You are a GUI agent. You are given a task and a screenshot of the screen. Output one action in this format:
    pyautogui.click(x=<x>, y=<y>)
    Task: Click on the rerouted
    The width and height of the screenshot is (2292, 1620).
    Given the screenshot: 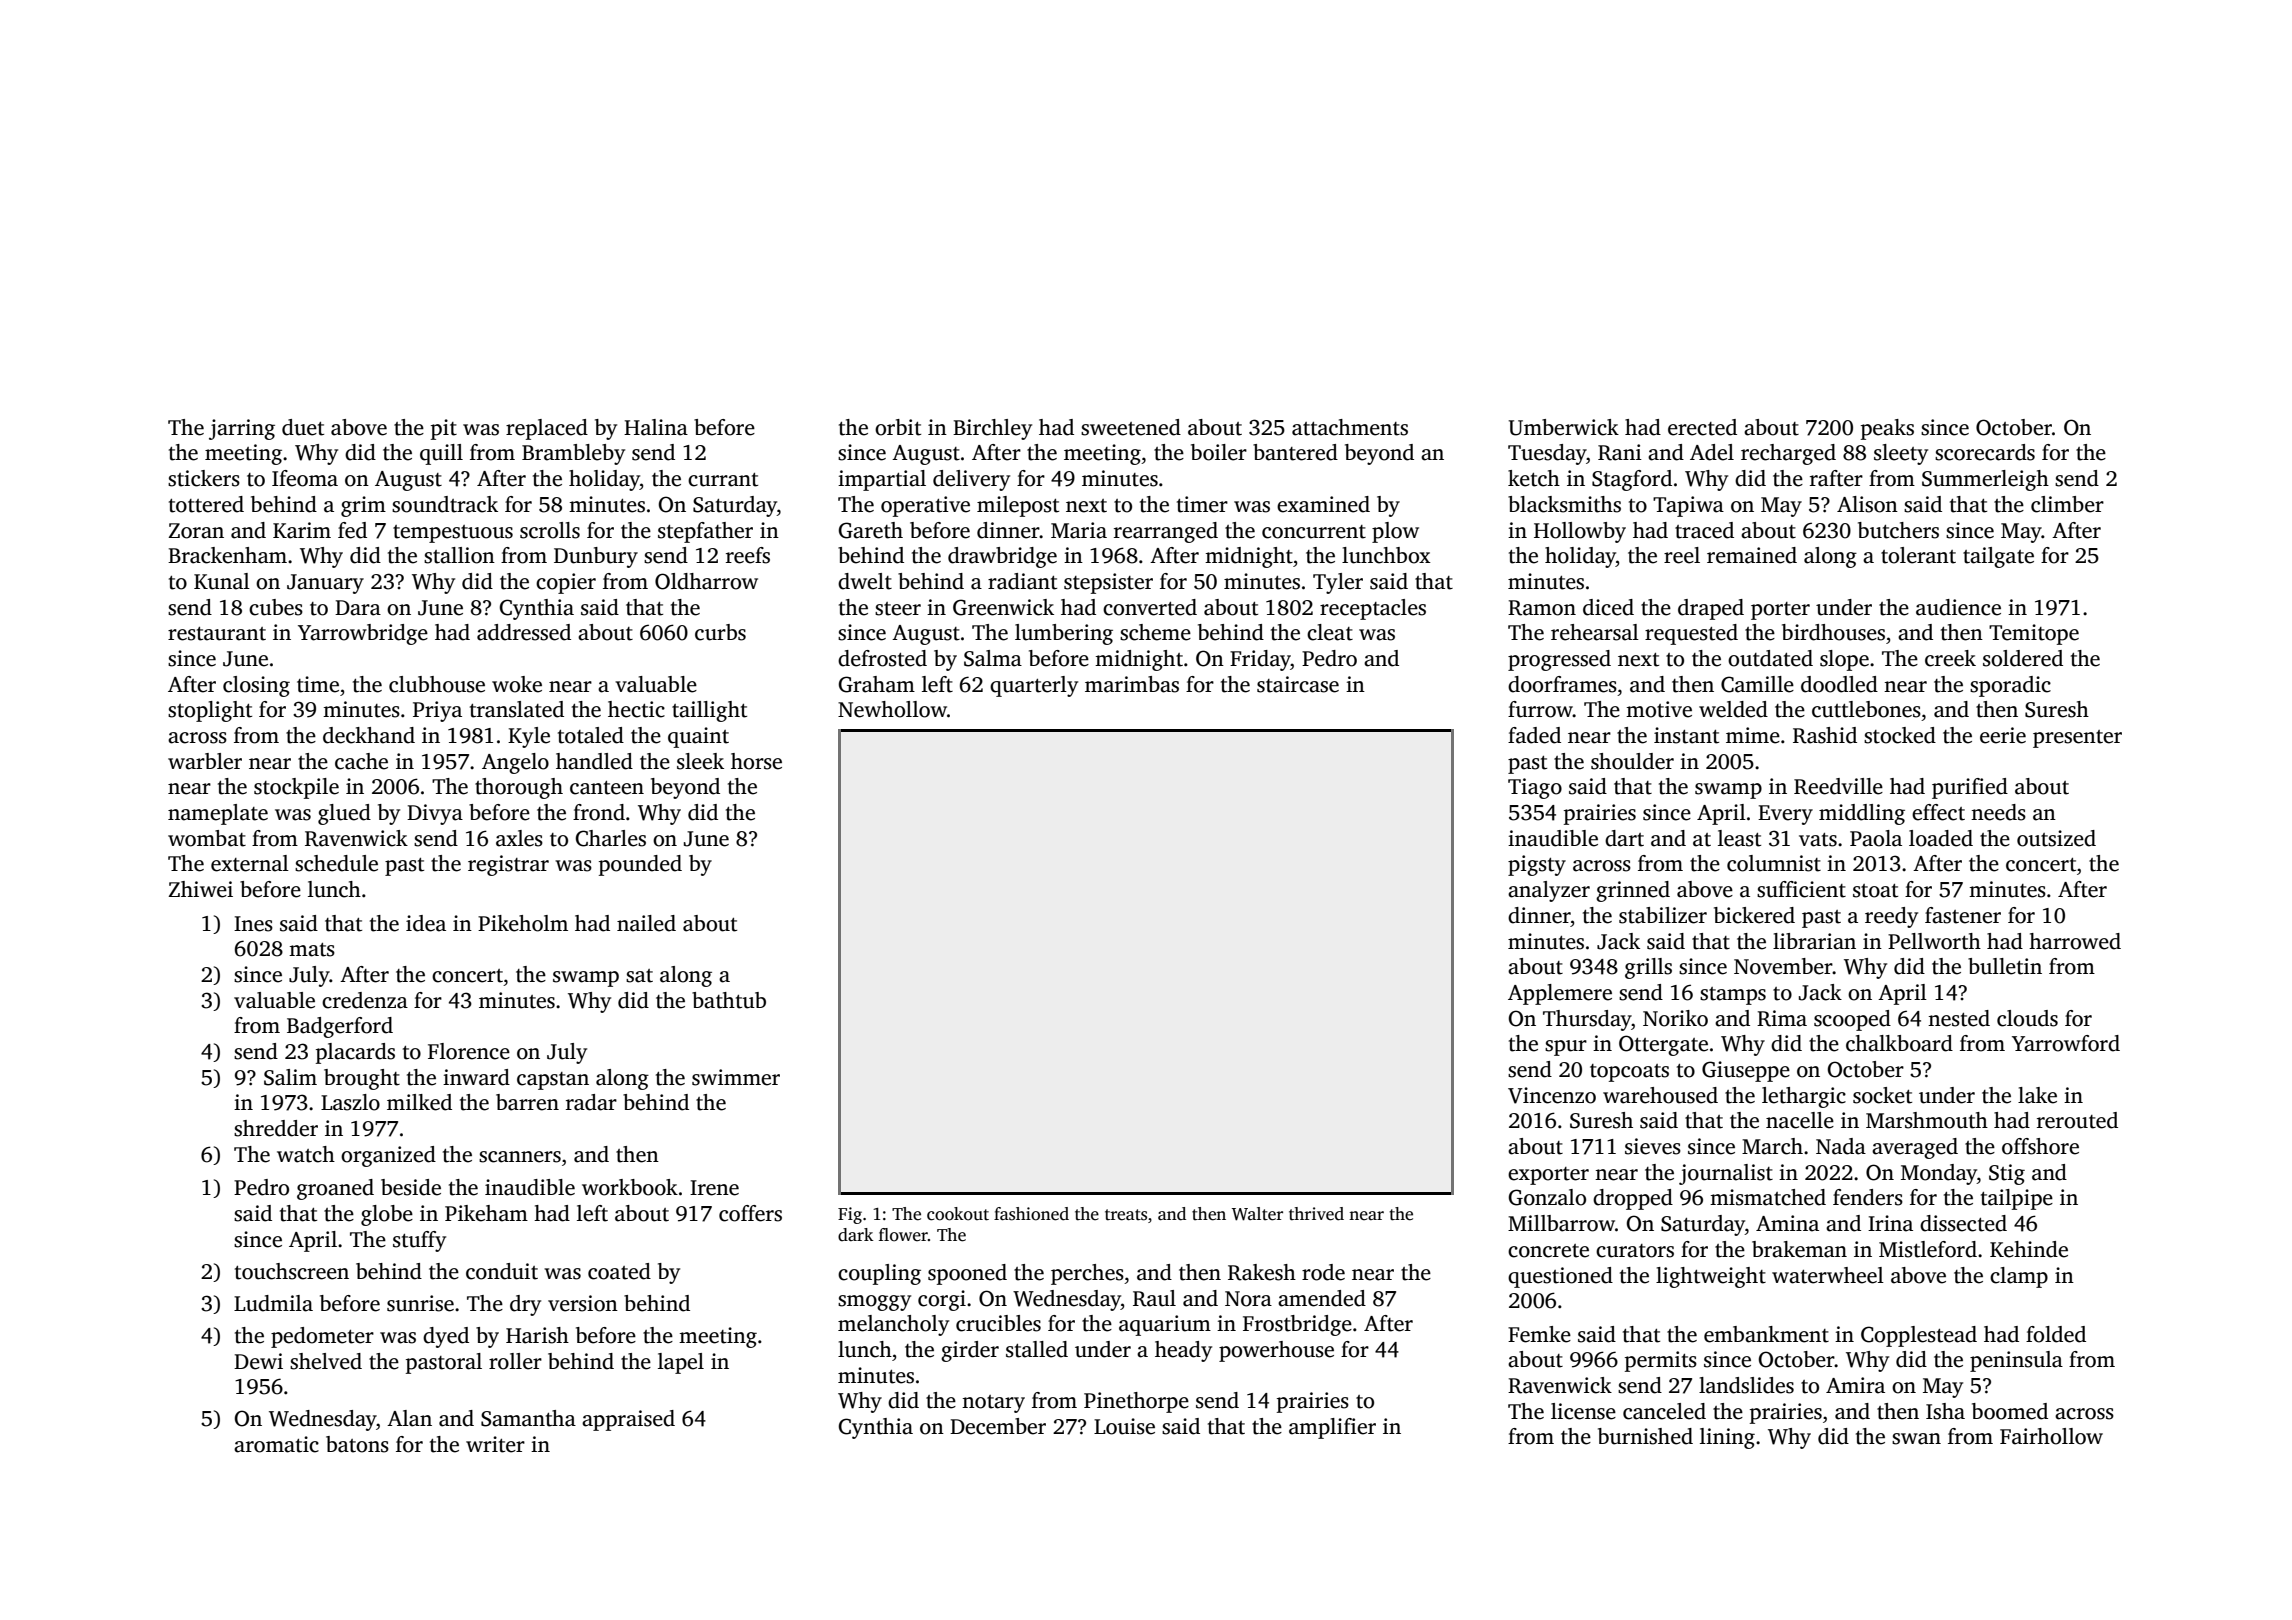 What is the action you would take?
    pyautogui.click(x=2077, y=1120)
